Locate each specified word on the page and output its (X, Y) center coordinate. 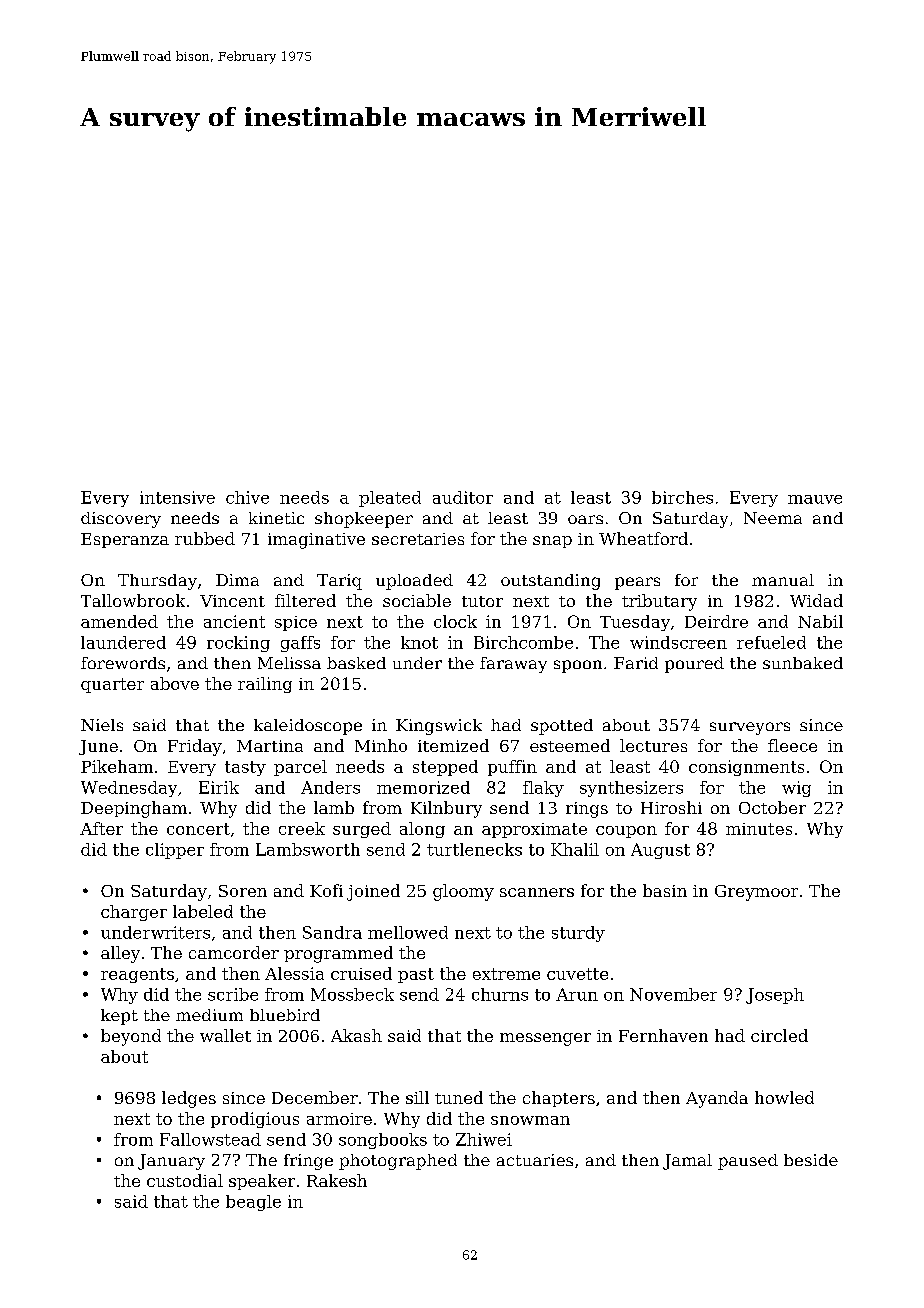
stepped (445, 768)
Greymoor (756, 893)
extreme (506, 974)
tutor (482, 601)
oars (585, 519)
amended (119, 621)
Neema (773, 518)
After (101, 828)
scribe (233, 994)
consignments (746, 768)
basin (665, 890)
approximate (534, 830)
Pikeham (117, 766)
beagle (253, 1203)
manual (783, 580)
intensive (177, 497)
